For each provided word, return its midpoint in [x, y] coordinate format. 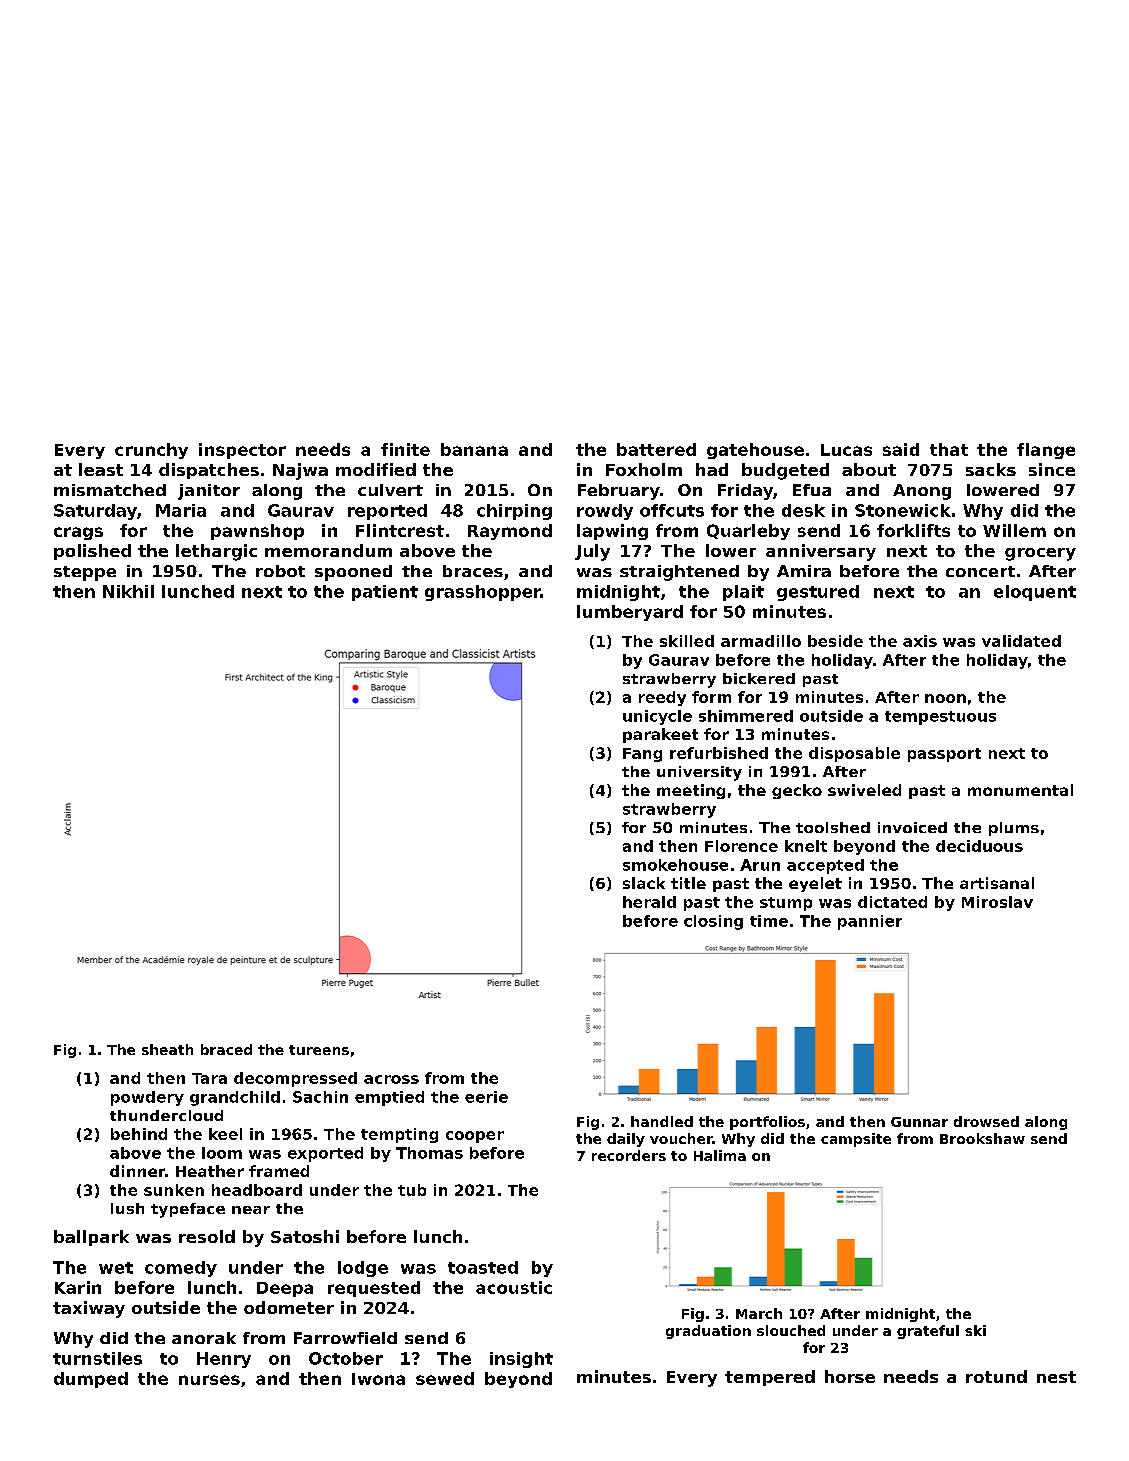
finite [405, 449]
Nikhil [128, 591]
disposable [854, 754]
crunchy [151, 451]
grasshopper [483, 593]
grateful [928, 1332]
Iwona [378, 1379]
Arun [760, 865]
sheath [167, 1049]
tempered [770, 1378]
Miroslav [997, 902]
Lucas [846, 450]
